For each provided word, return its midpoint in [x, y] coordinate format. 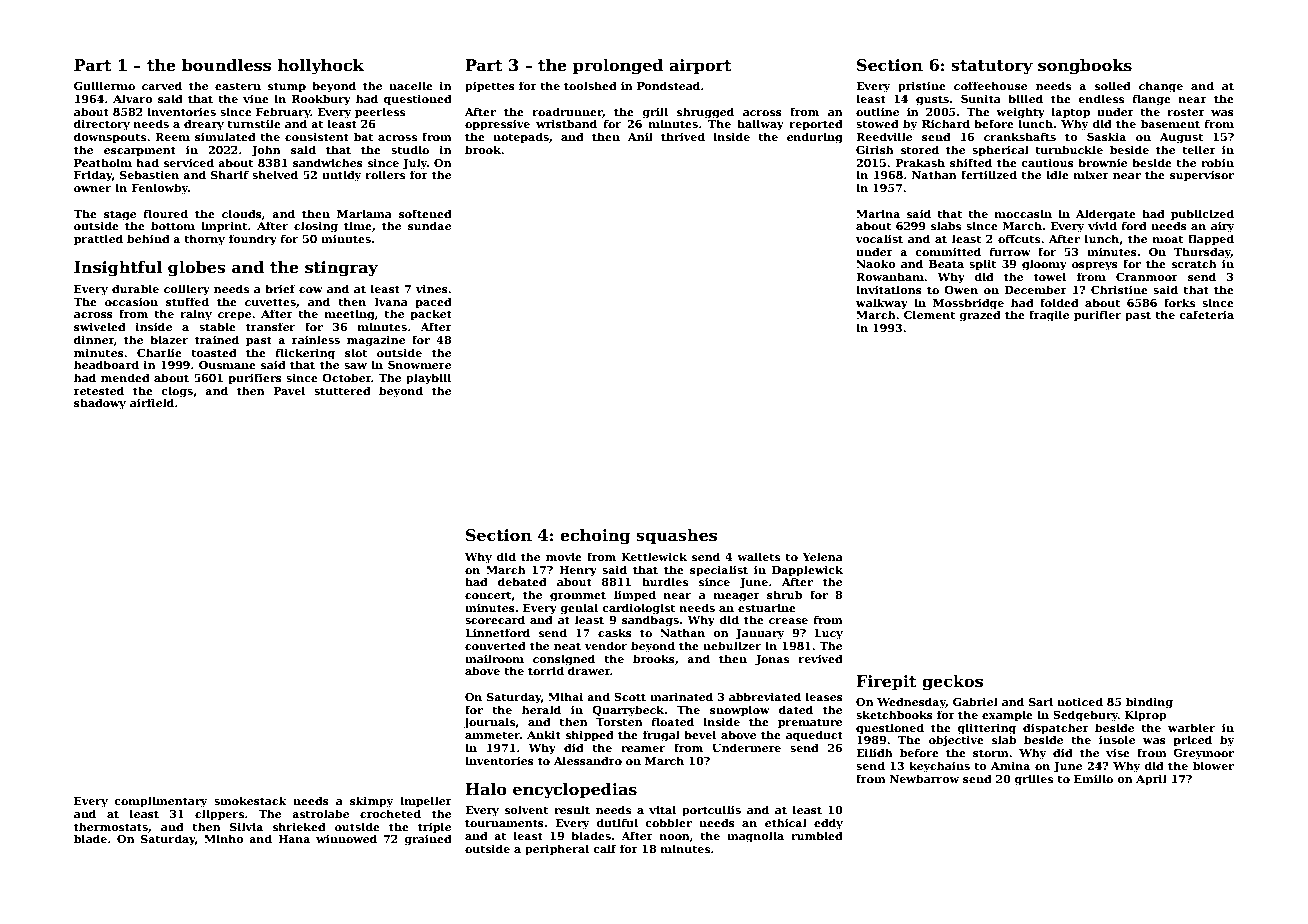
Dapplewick [807, 571]
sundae [429, 225]
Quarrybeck [629, 711]
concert [488, 596]
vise [1118, 753]
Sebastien [149, 174]
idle [1057, 174]
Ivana [391, 302]
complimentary [160, 802]
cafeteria [1206, 314]
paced [433, 303]
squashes [676, 537]
